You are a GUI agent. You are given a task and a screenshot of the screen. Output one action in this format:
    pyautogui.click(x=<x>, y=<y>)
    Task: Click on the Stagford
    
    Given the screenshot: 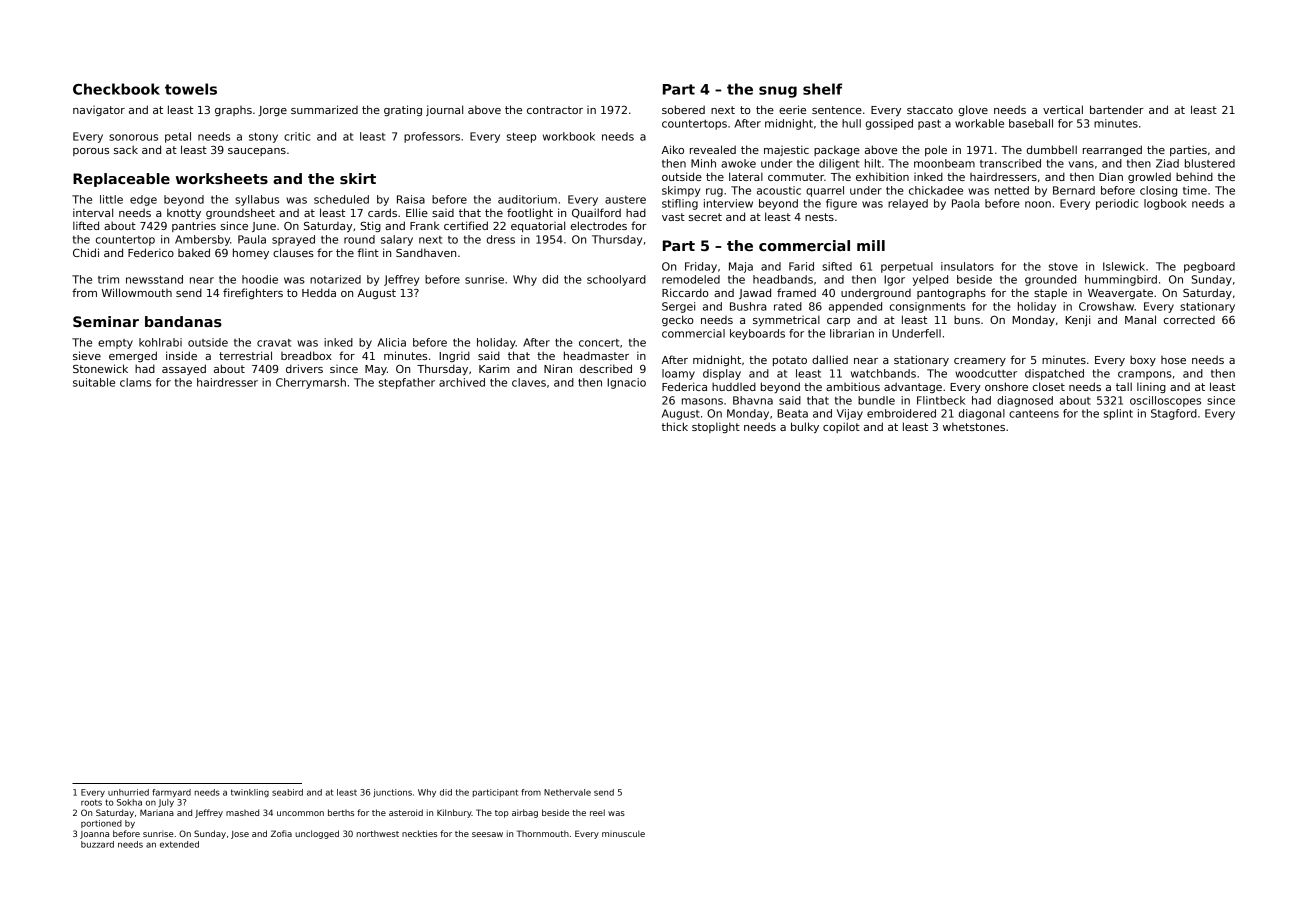 What is the action you would take?
    pyautogui.click(x=1174, y=414)
